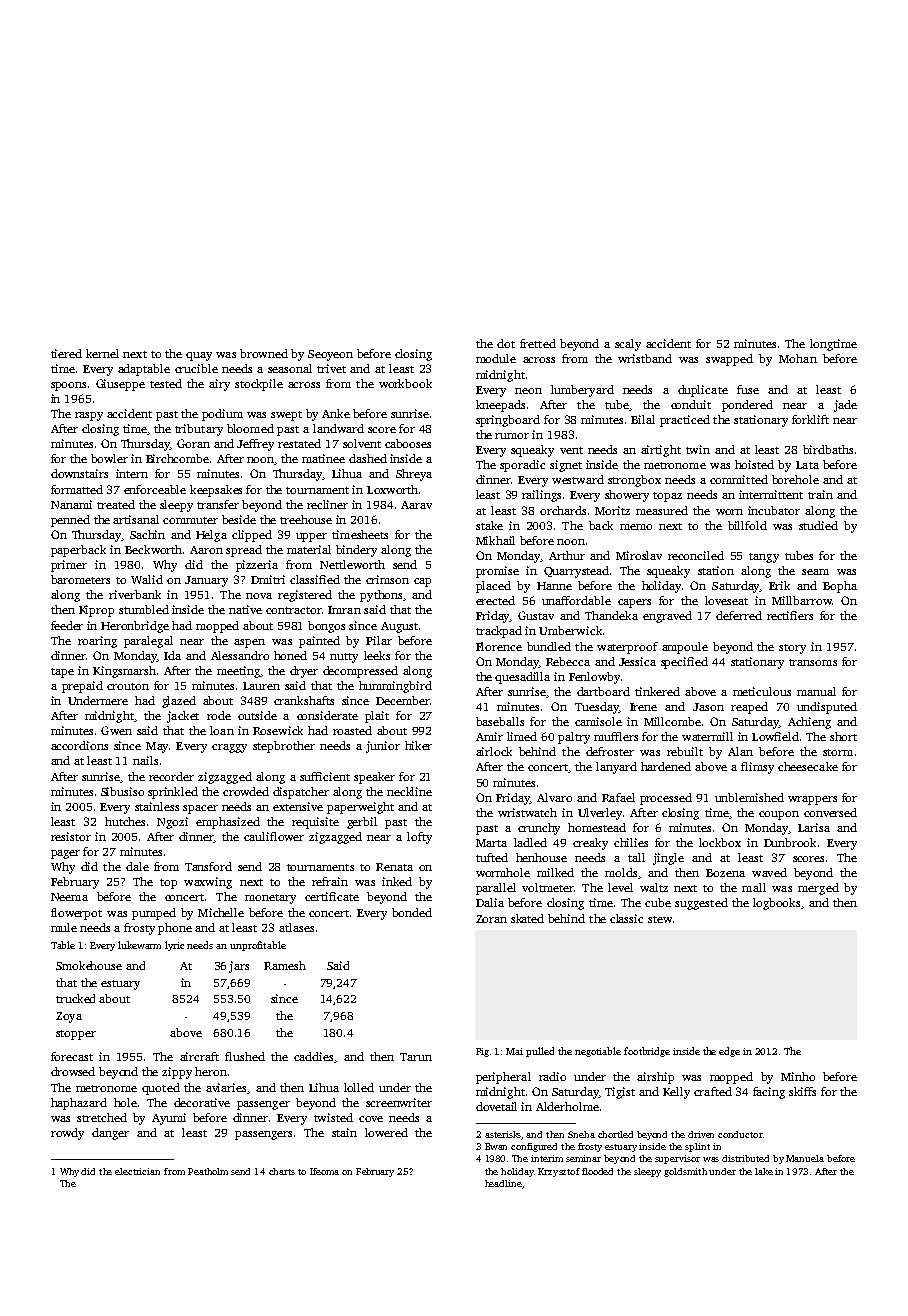 This document has height=1316, width=908. I want to click on inked, so click(397, 881).
